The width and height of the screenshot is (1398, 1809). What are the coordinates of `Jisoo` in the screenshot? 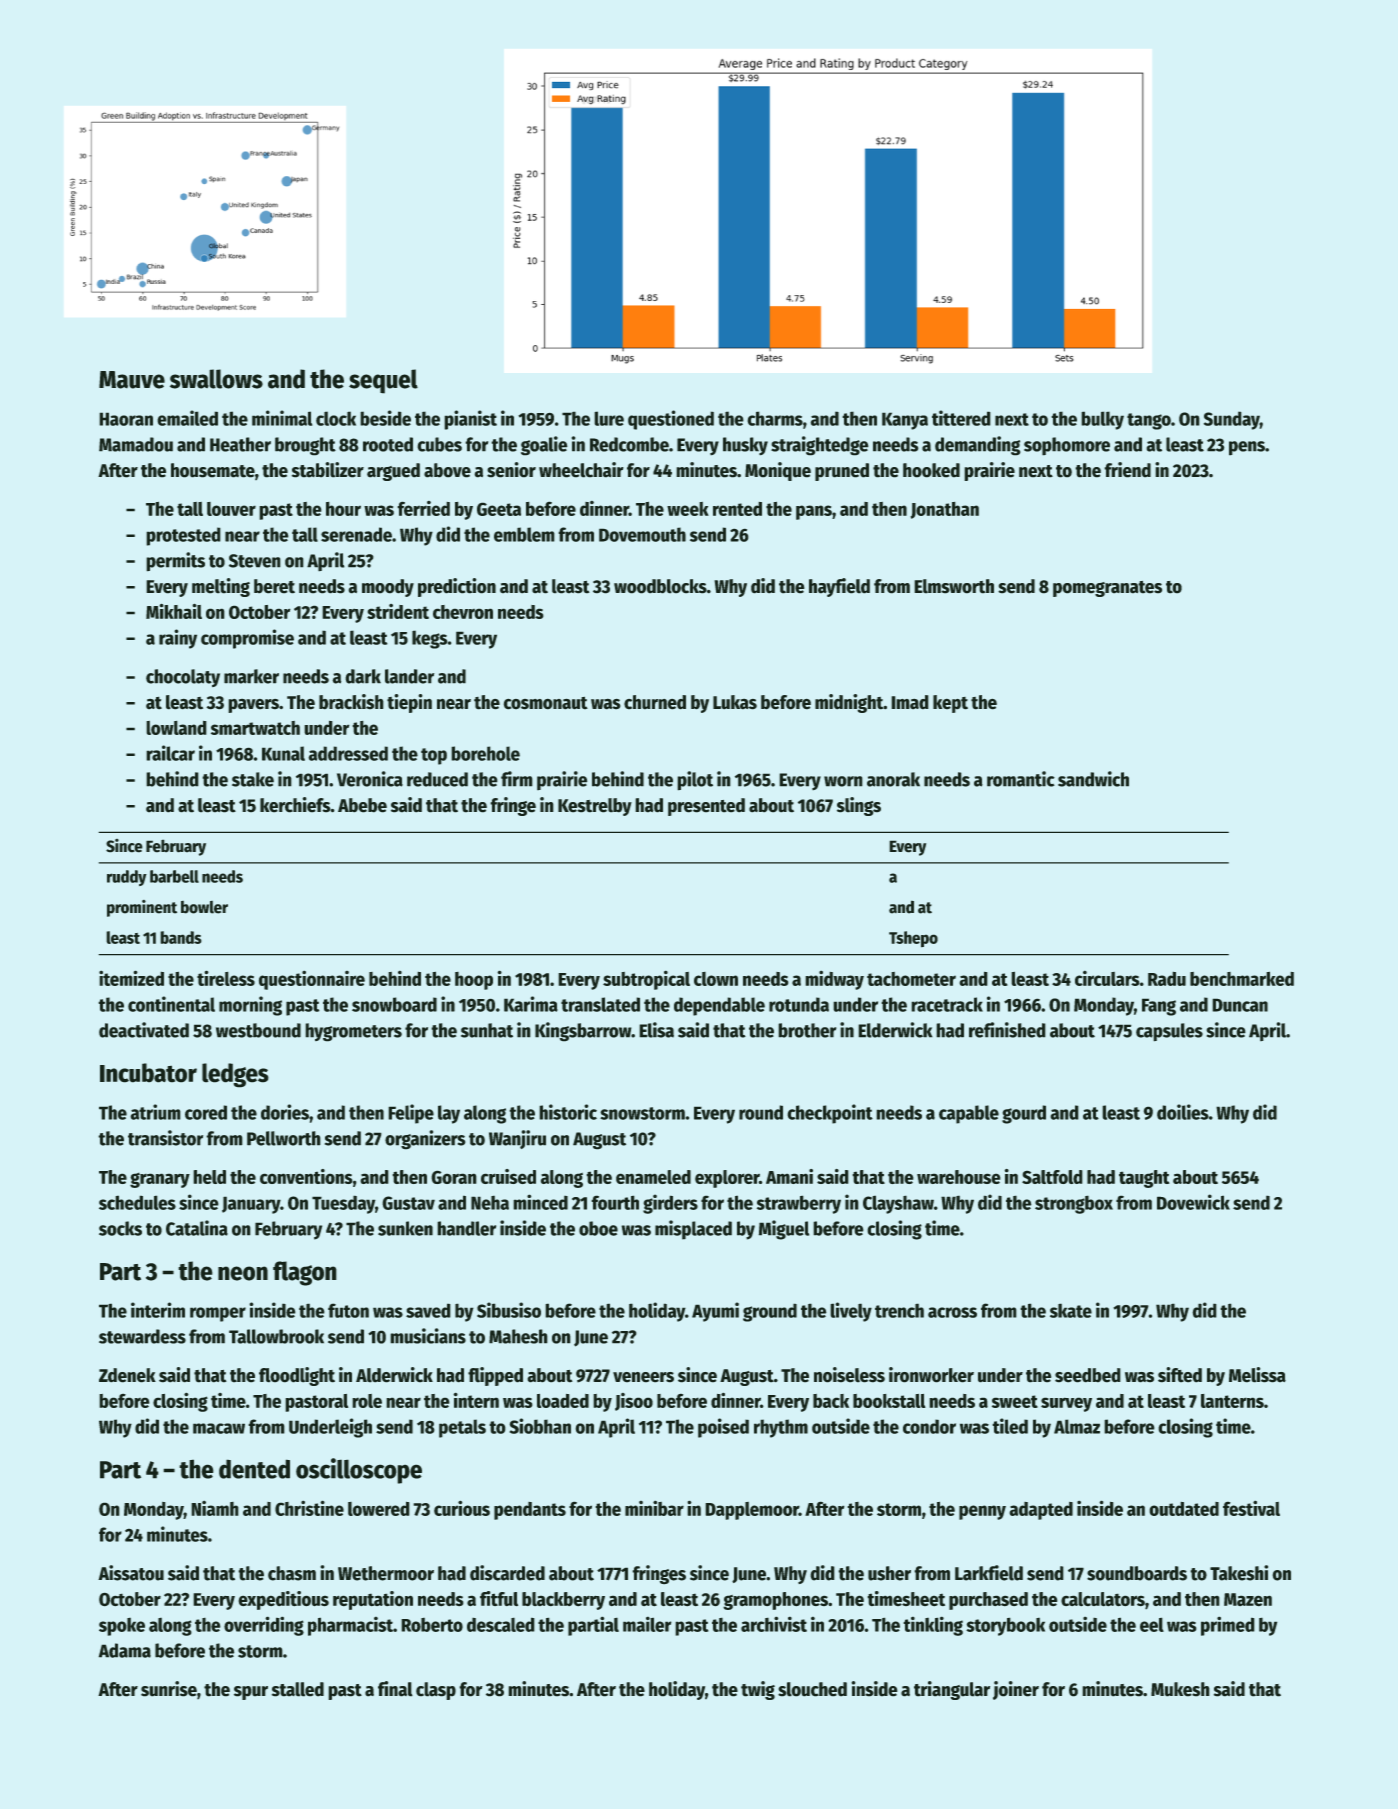 It's located at (634, 1402).
